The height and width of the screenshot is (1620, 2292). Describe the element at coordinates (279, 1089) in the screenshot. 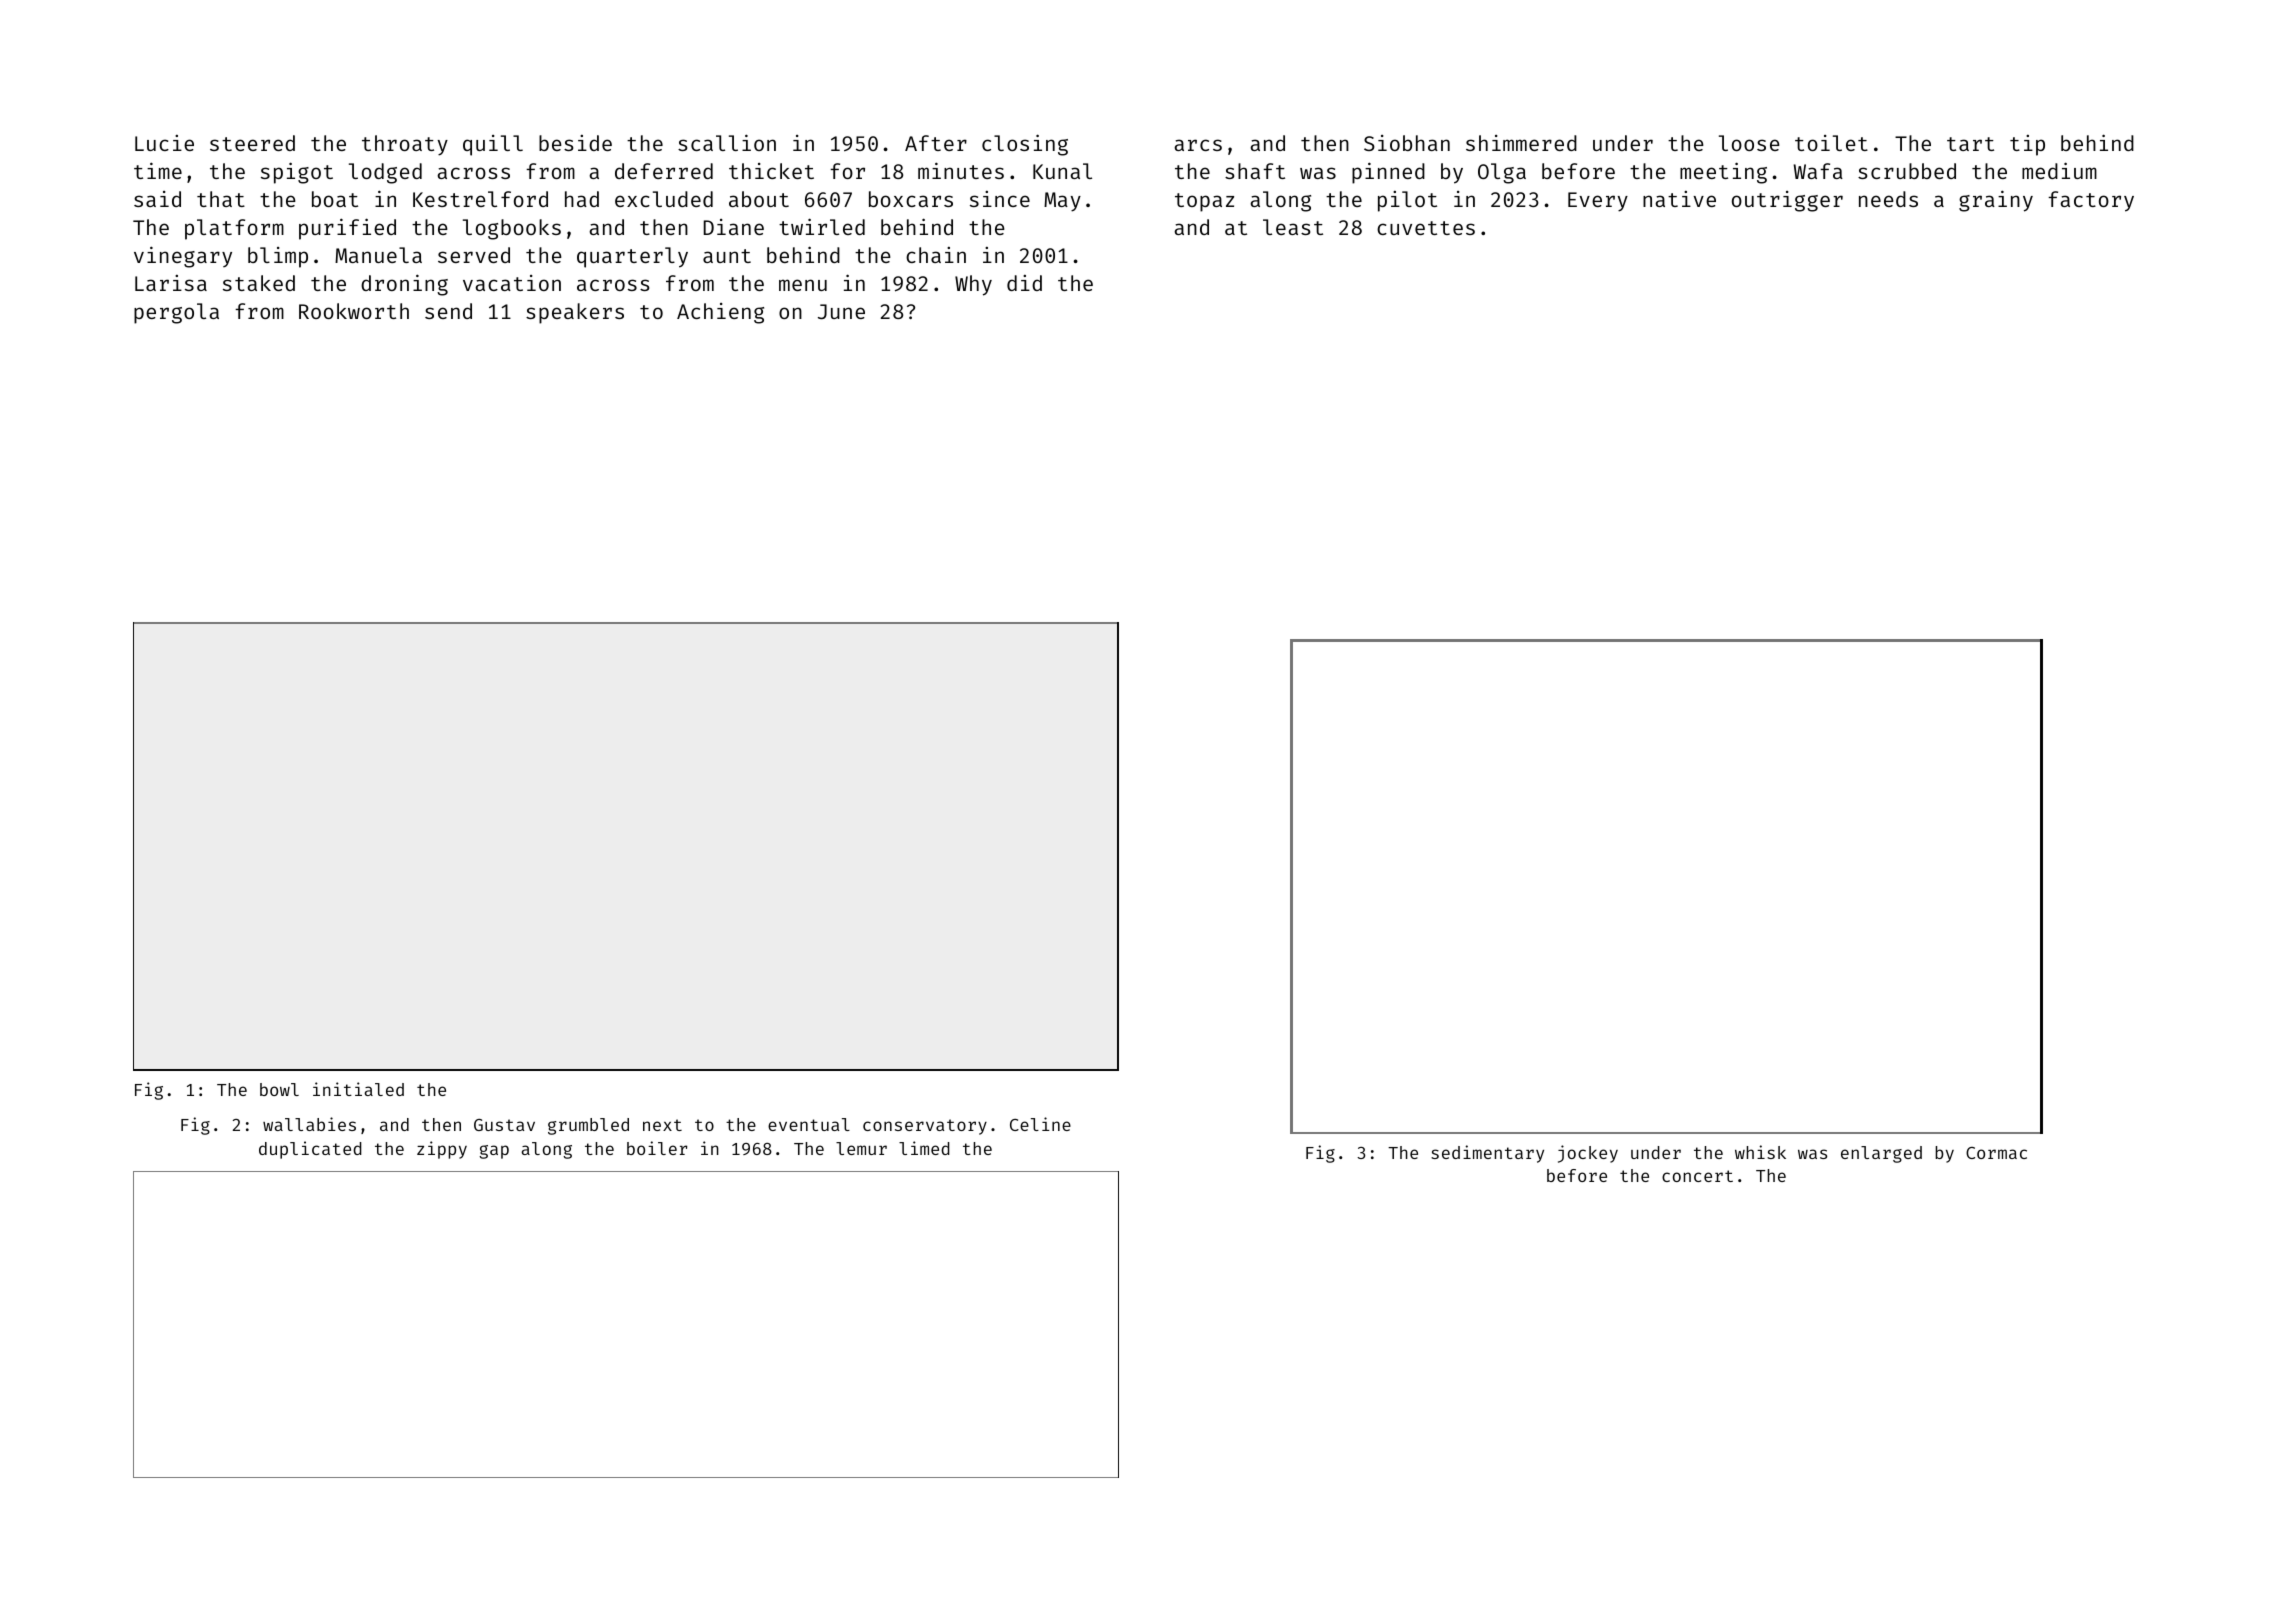

I see `bowl` at that location.
